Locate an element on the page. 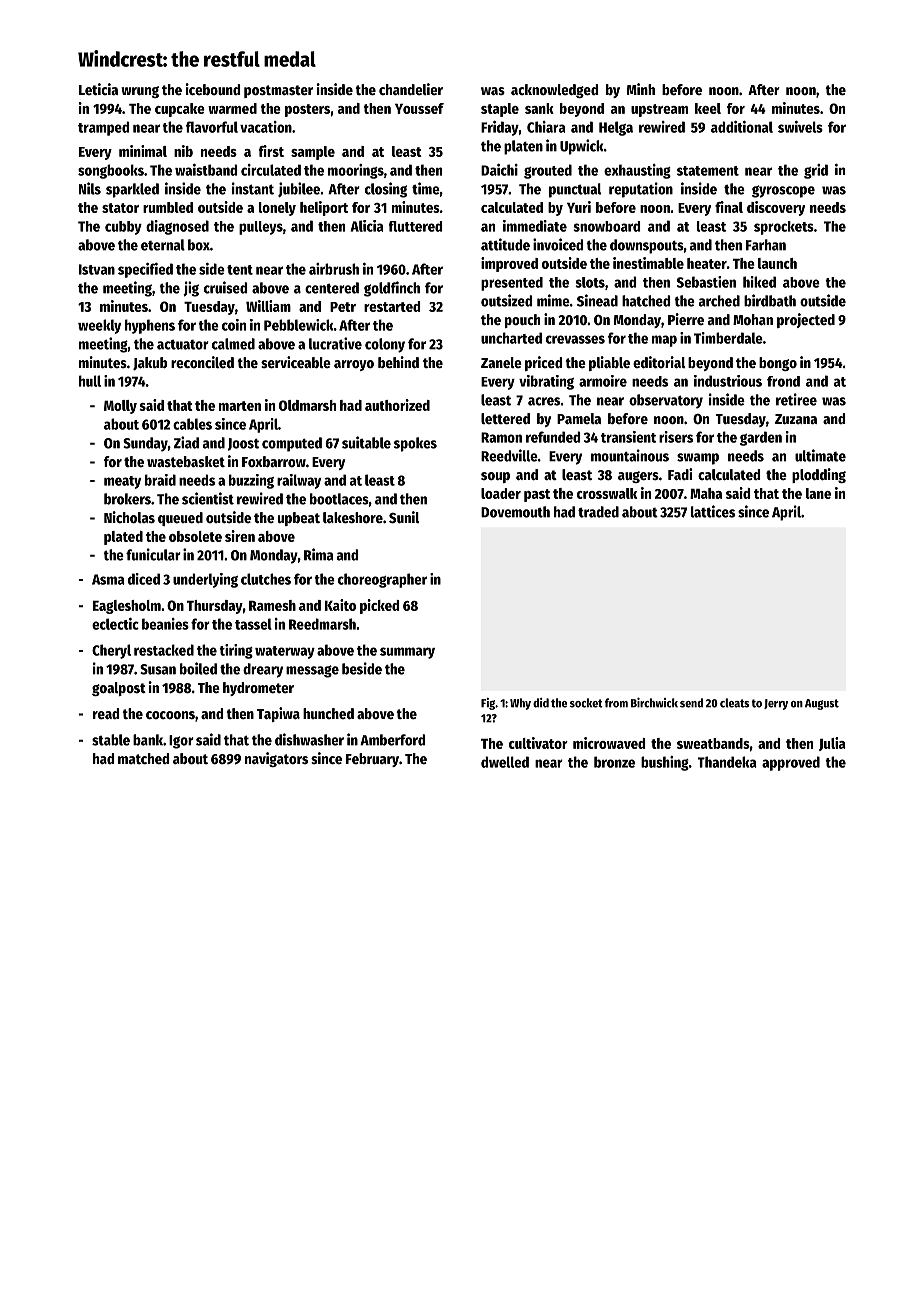 The image size is (924, 1308). bongo is located at coordinates (778, 364).
